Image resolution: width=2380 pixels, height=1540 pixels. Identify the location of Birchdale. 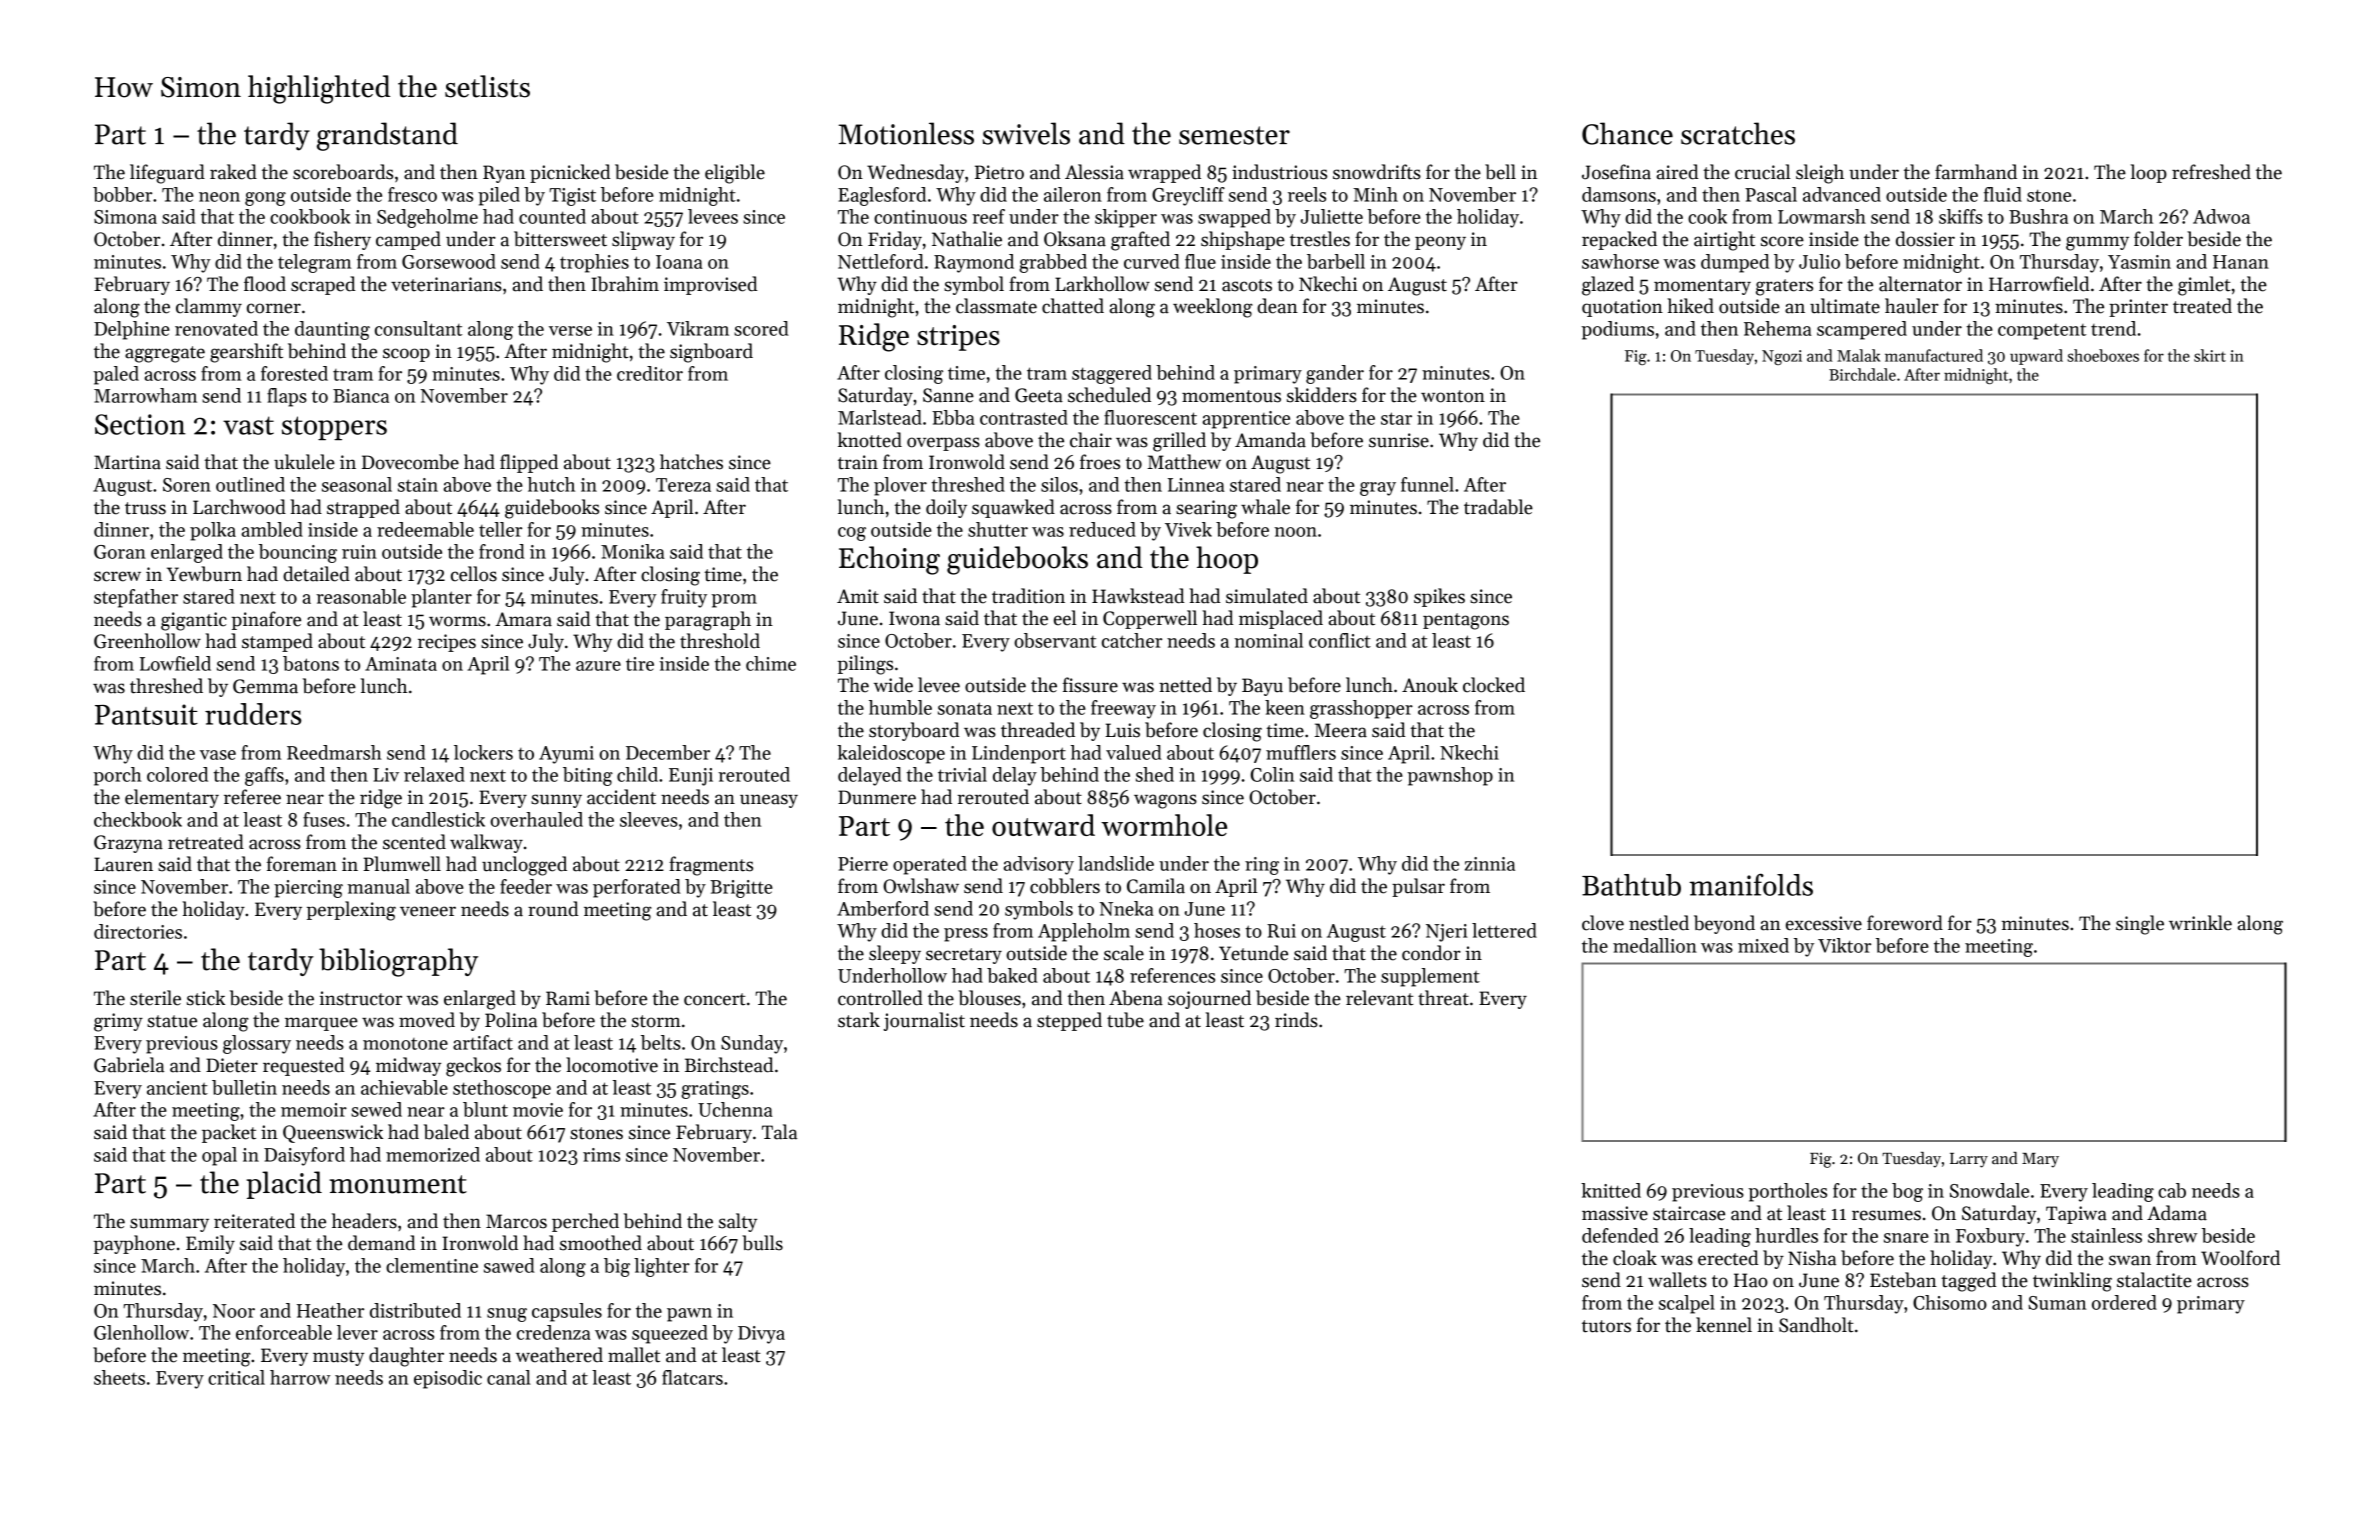
(1862, 374).
